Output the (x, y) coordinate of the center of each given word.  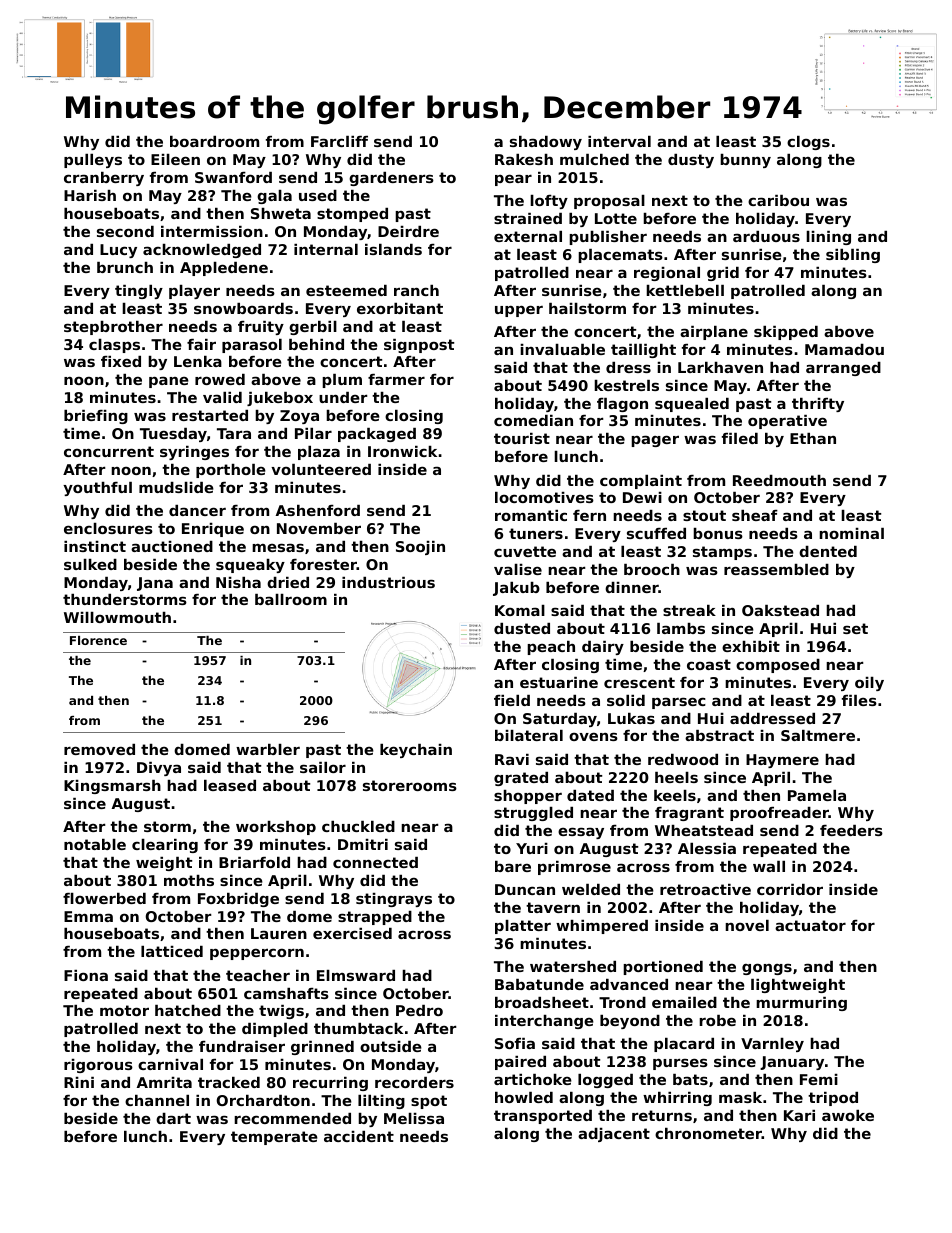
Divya (159, 769)
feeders (851, 830)
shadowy (546, 143)
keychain (416, 751)
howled (524, 1097)
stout (704, 515)
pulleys (93, 161)
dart (173, 1118)
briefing (96, 417)
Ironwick (402, 451)
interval (619, 141)
